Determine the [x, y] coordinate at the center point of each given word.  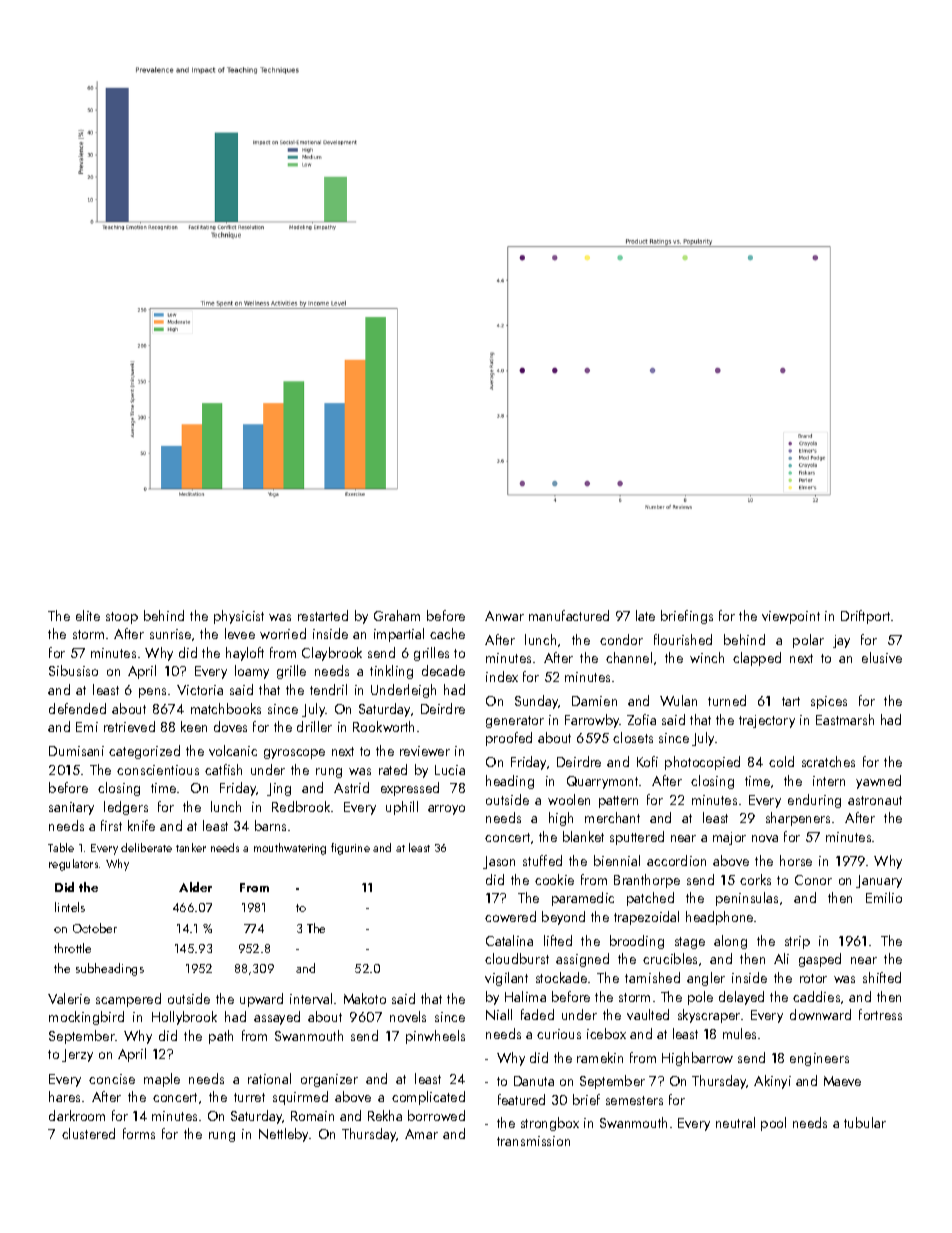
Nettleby [283, 1135]
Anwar [504, 616]
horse [796, 860]
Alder [195, 887]
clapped [757, 659]
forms [139, 1133]
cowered [510, 916]
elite [88, 615]
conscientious [158, 770]
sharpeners [798, 819]
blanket [583, 836]
